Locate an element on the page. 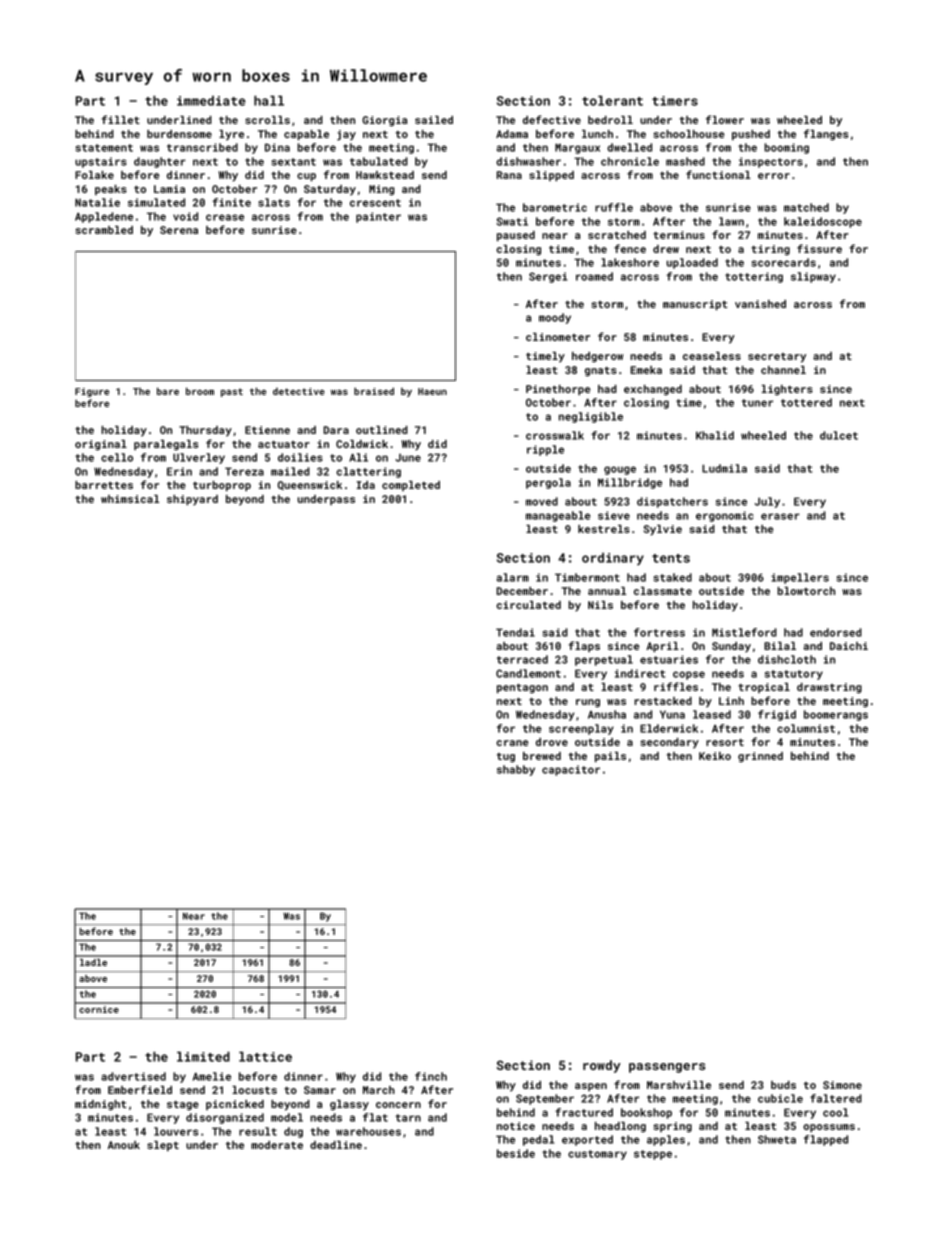  grinned is located at coordinates (760, 757).
